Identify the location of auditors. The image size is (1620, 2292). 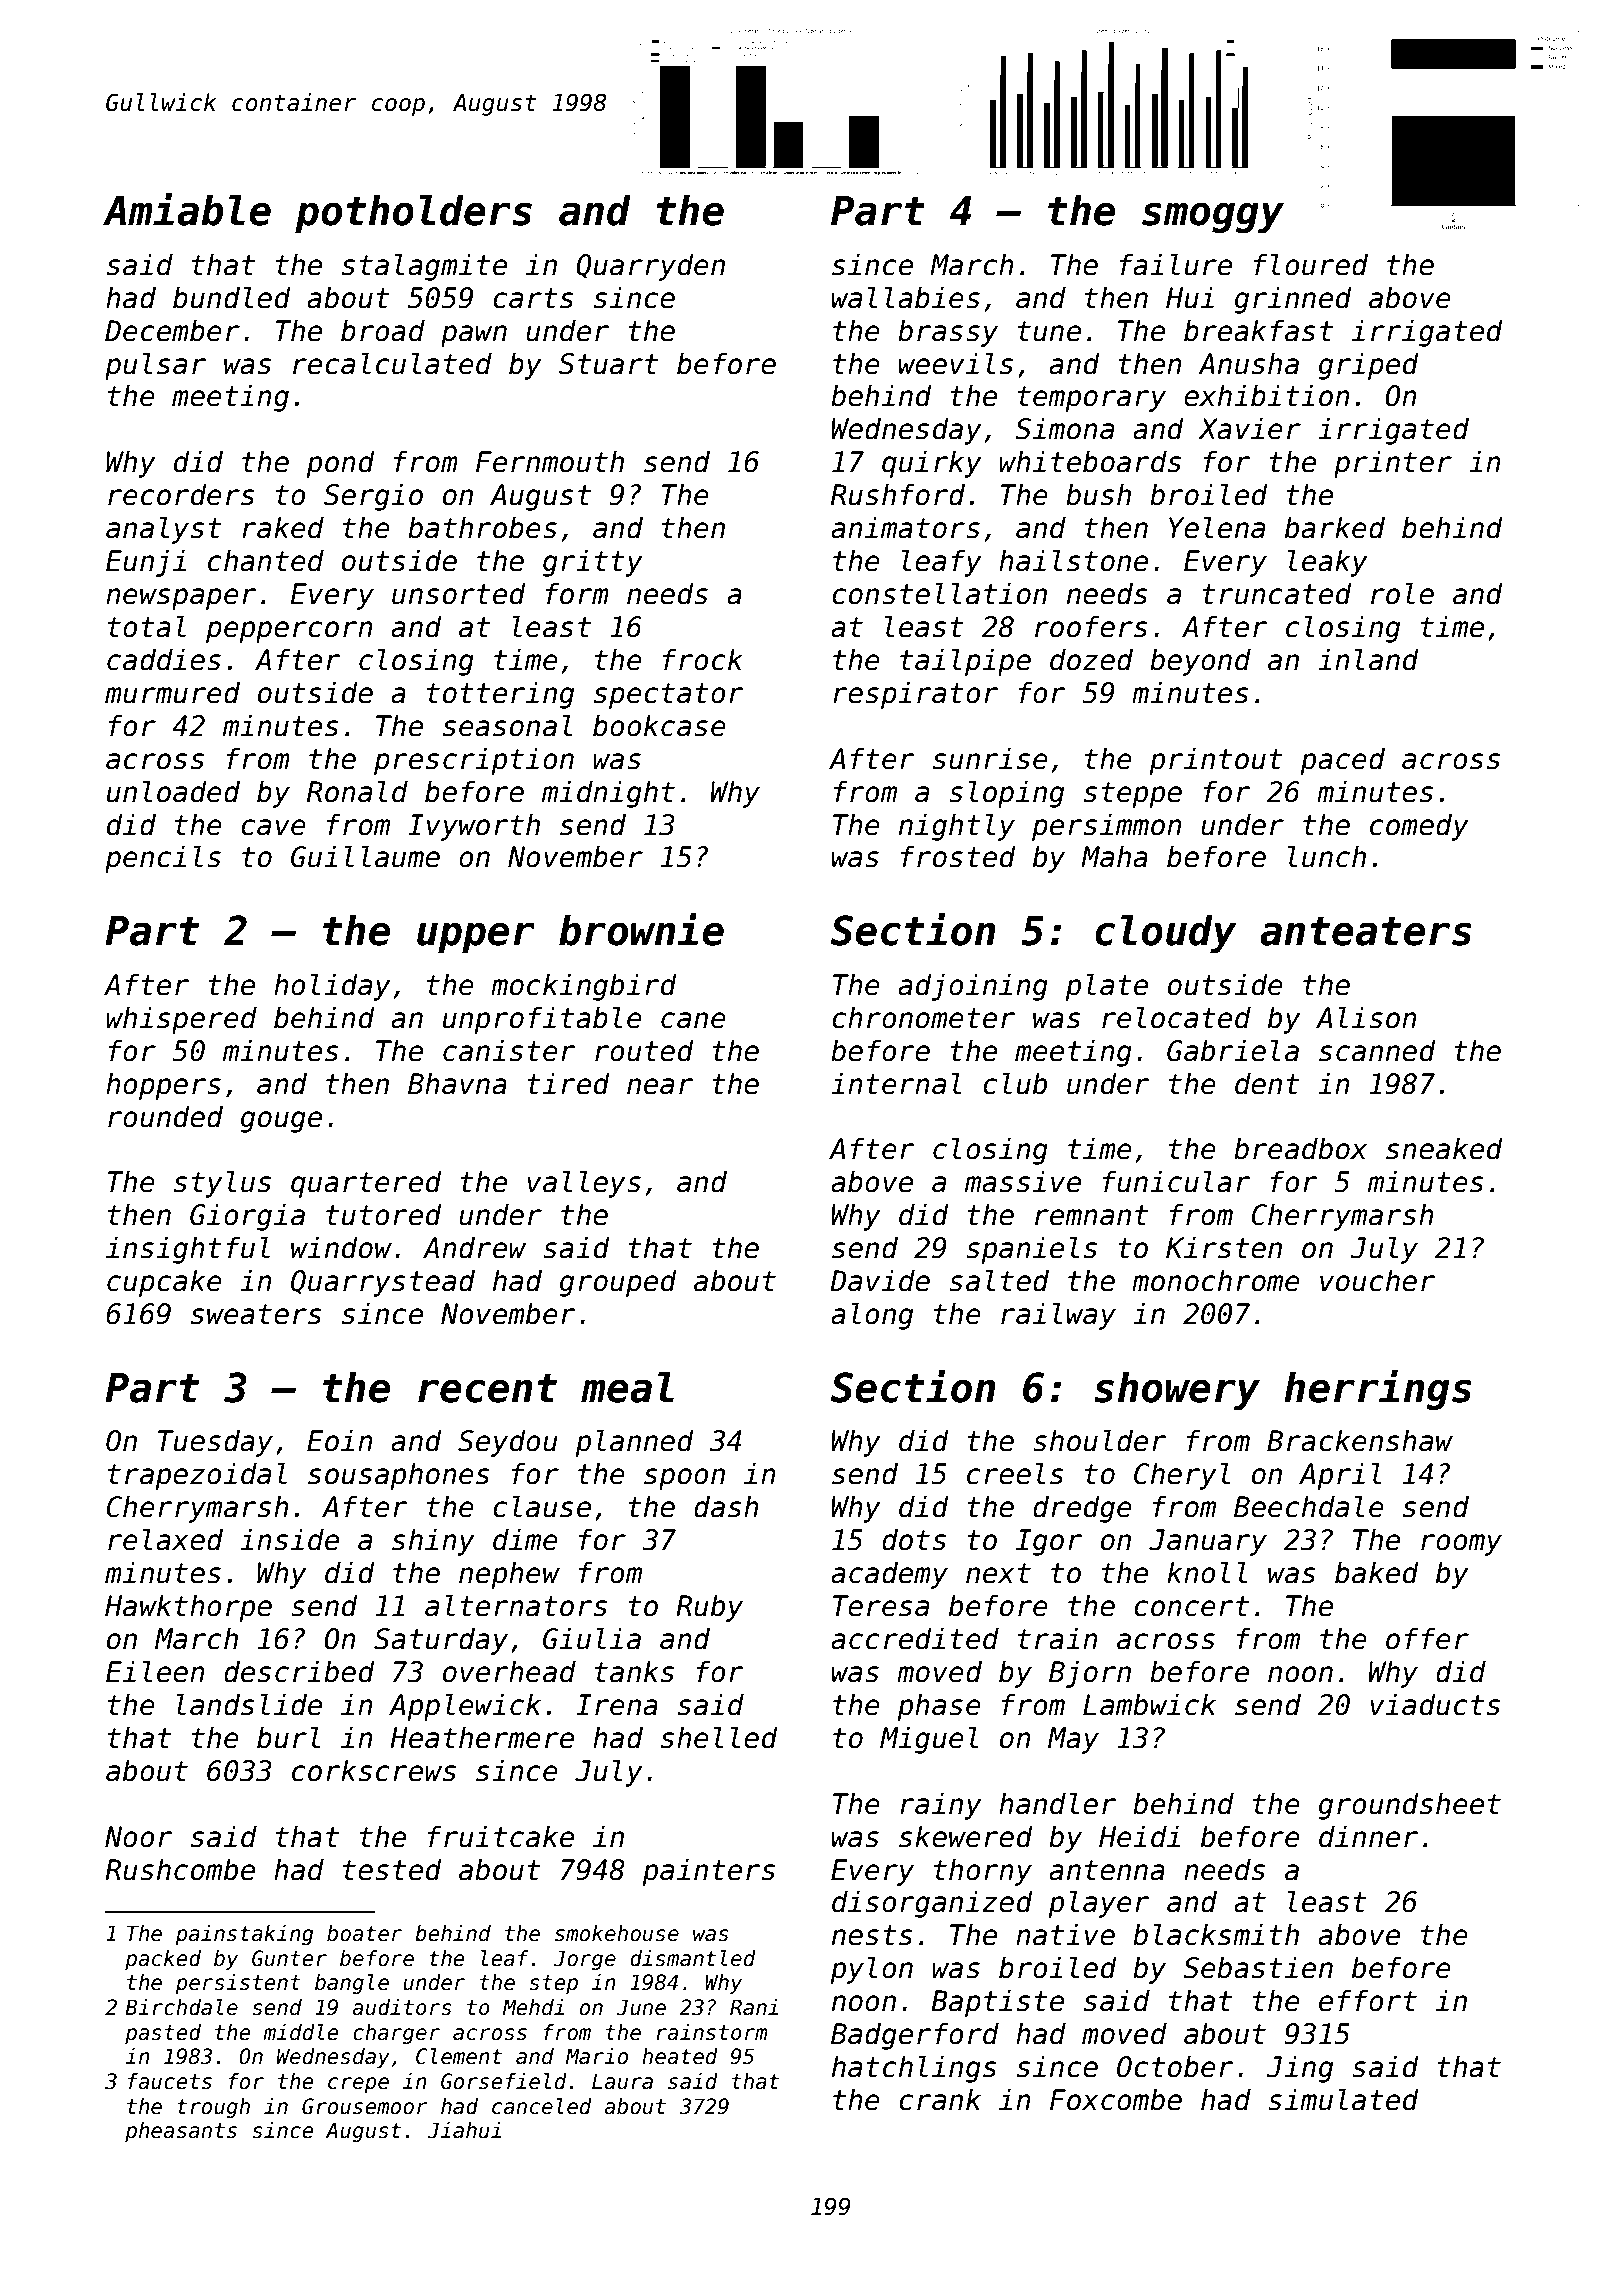
(402, 2007).
